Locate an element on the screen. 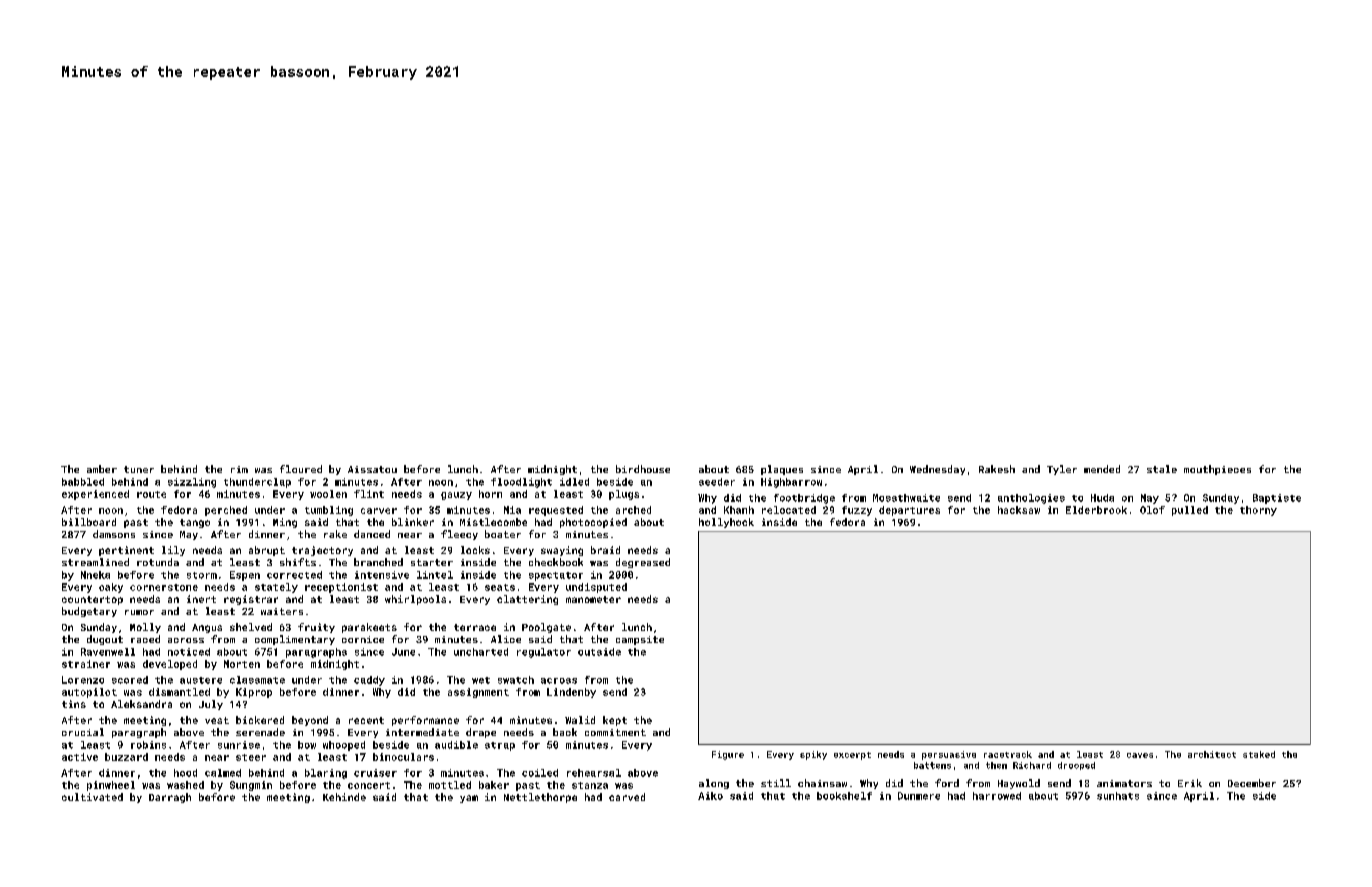 The height and width of the screenshot is (887, 1372). intensive is located at coordinates (382, 575).
